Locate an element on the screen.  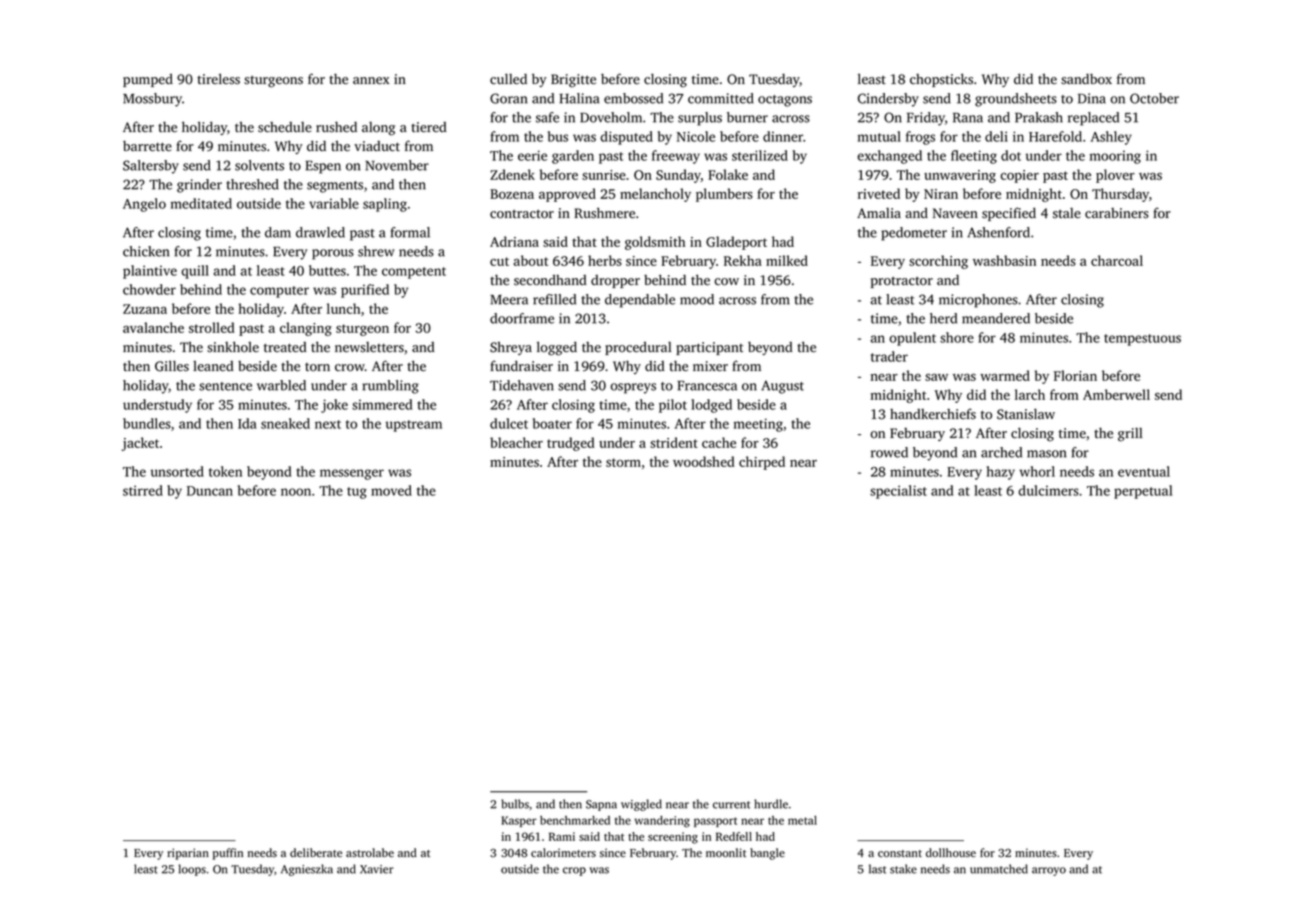
meandered is located at coordinates (996, 318).
